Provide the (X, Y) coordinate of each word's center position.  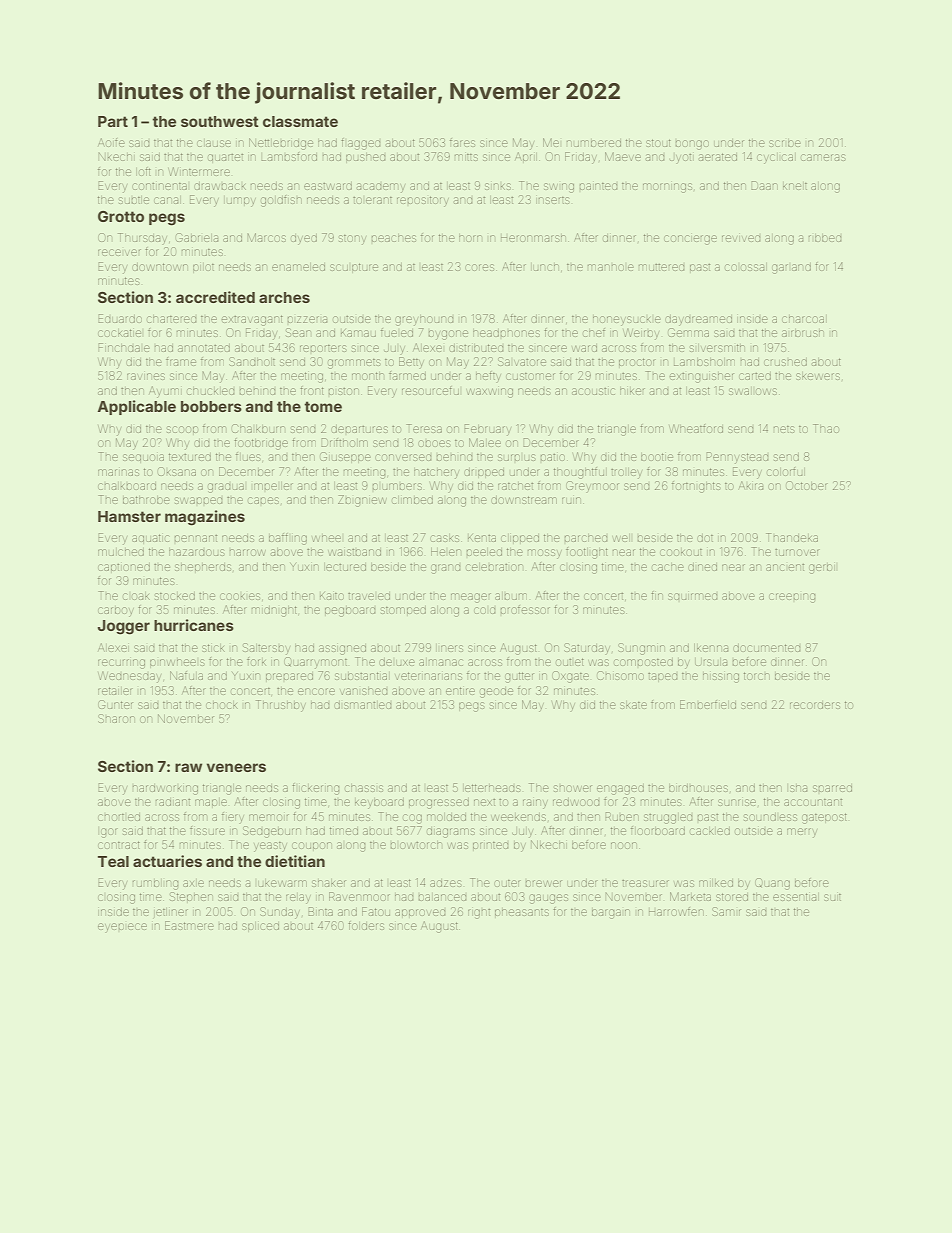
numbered (594, 143)
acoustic (593, 391)
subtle (134, 200)
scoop (182, 429)
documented (766, 648)
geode (496, 693)
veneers (236, 767)
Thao (826, 428)
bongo (692, 145)
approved (420, 912)
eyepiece (122, 928)
